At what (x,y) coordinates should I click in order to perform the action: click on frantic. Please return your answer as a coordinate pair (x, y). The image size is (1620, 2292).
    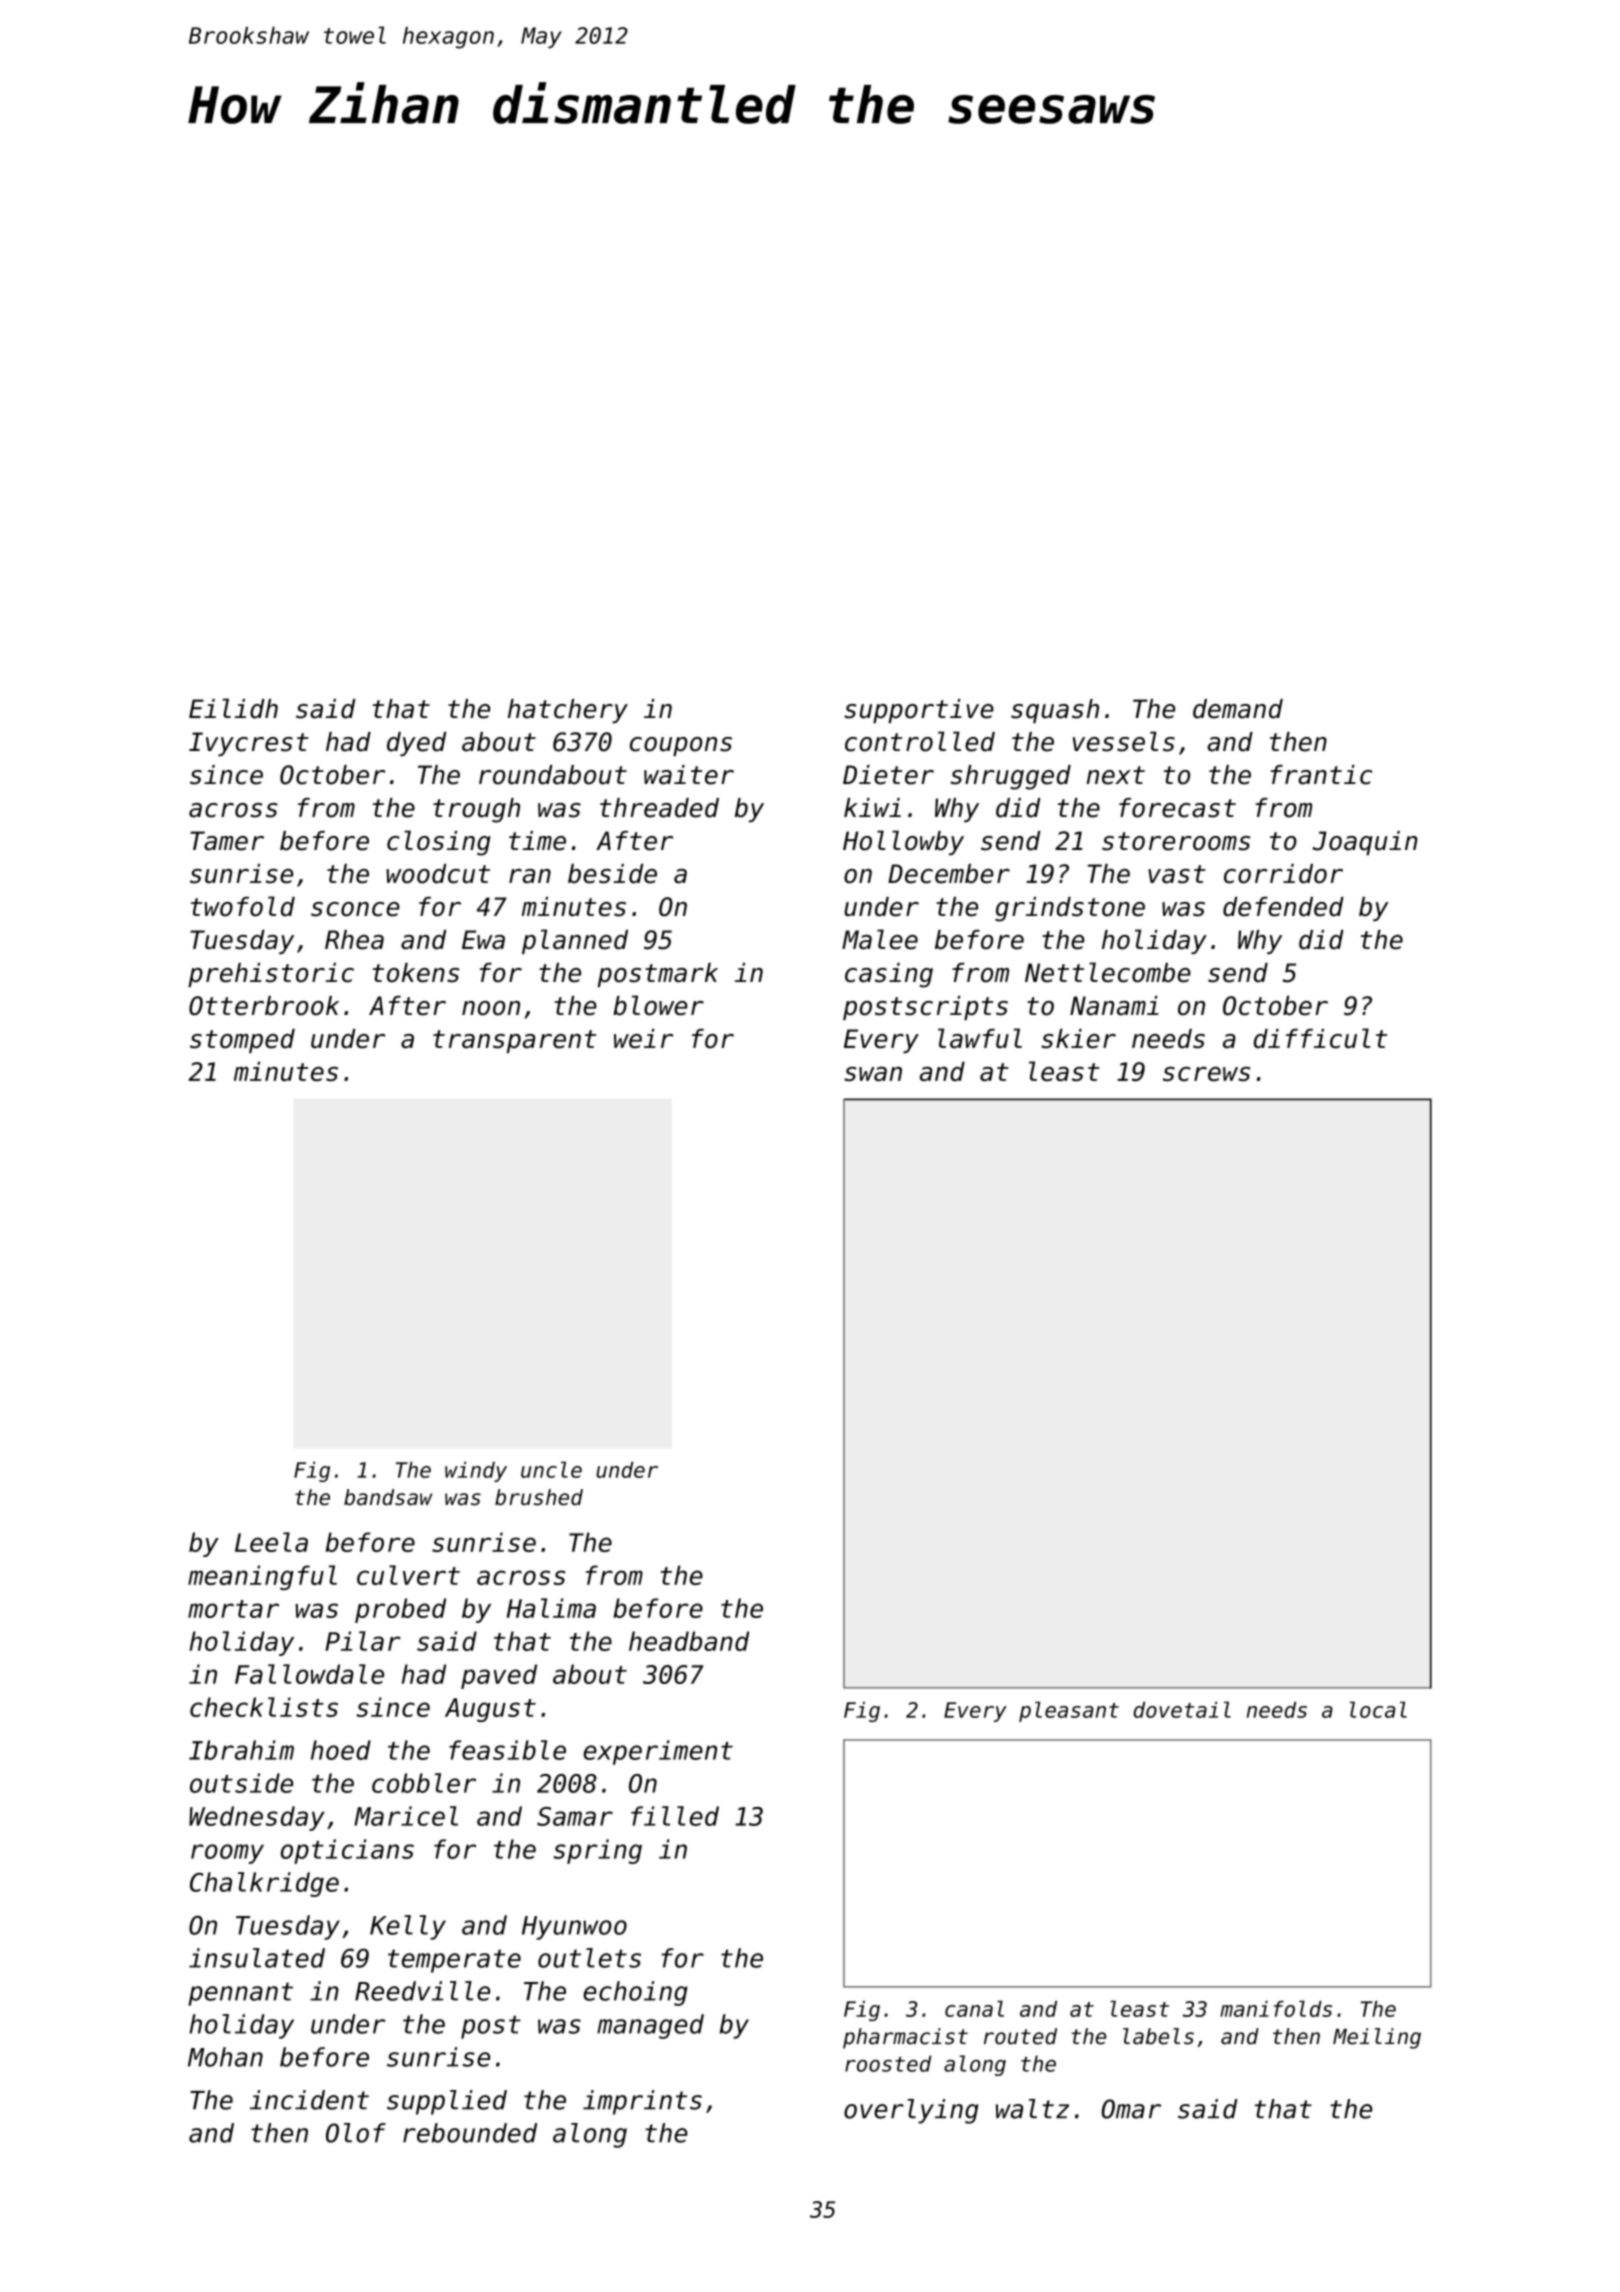
    Looking at the image, I should click on (1321, 775).
